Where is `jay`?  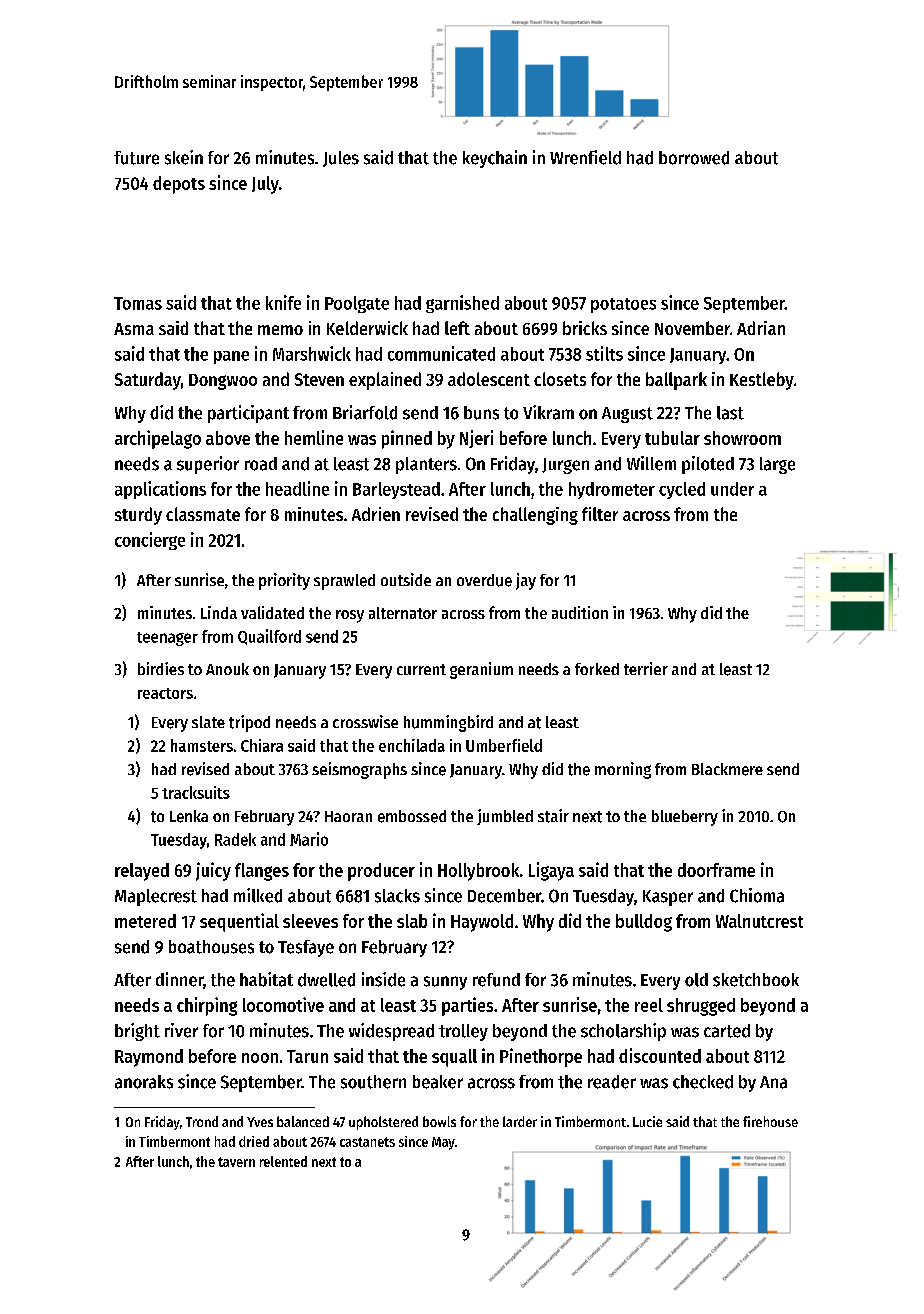
jay is located at coordinates (526, 581).
